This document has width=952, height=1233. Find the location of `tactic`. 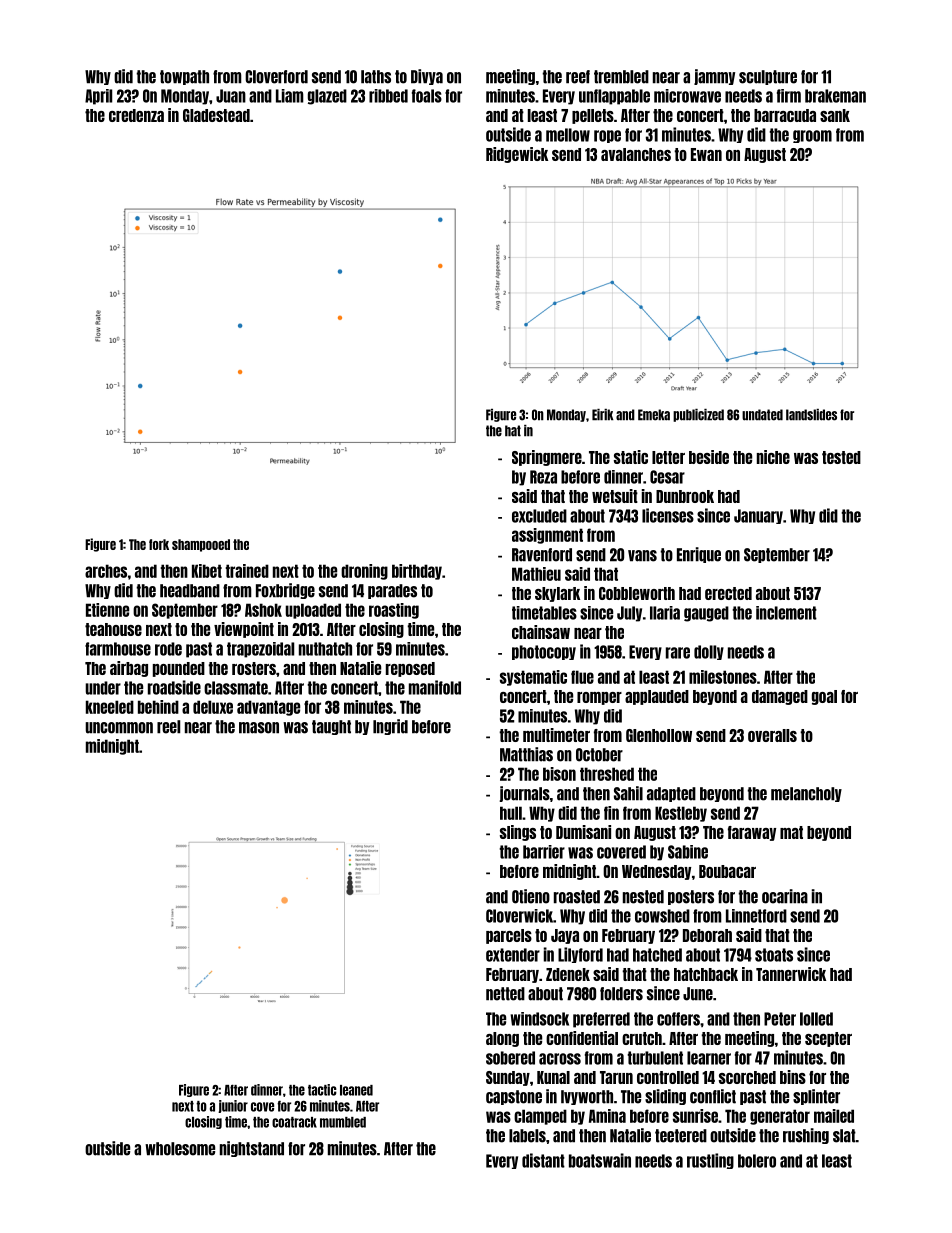

tactic is located at coordinates (322, 1090).
